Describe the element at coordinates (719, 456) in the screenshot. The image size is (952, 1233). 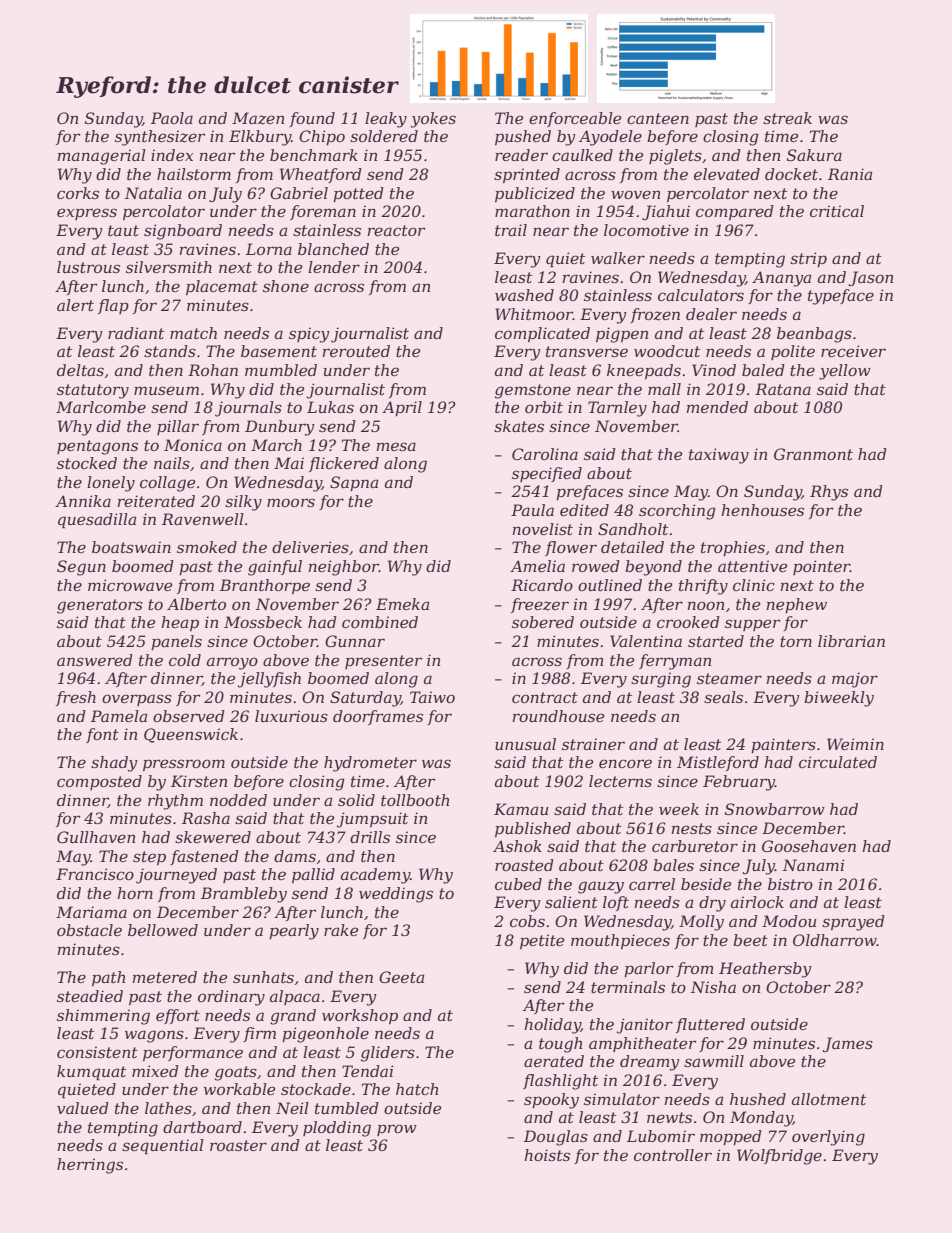
I see `taxiway` at that location.
